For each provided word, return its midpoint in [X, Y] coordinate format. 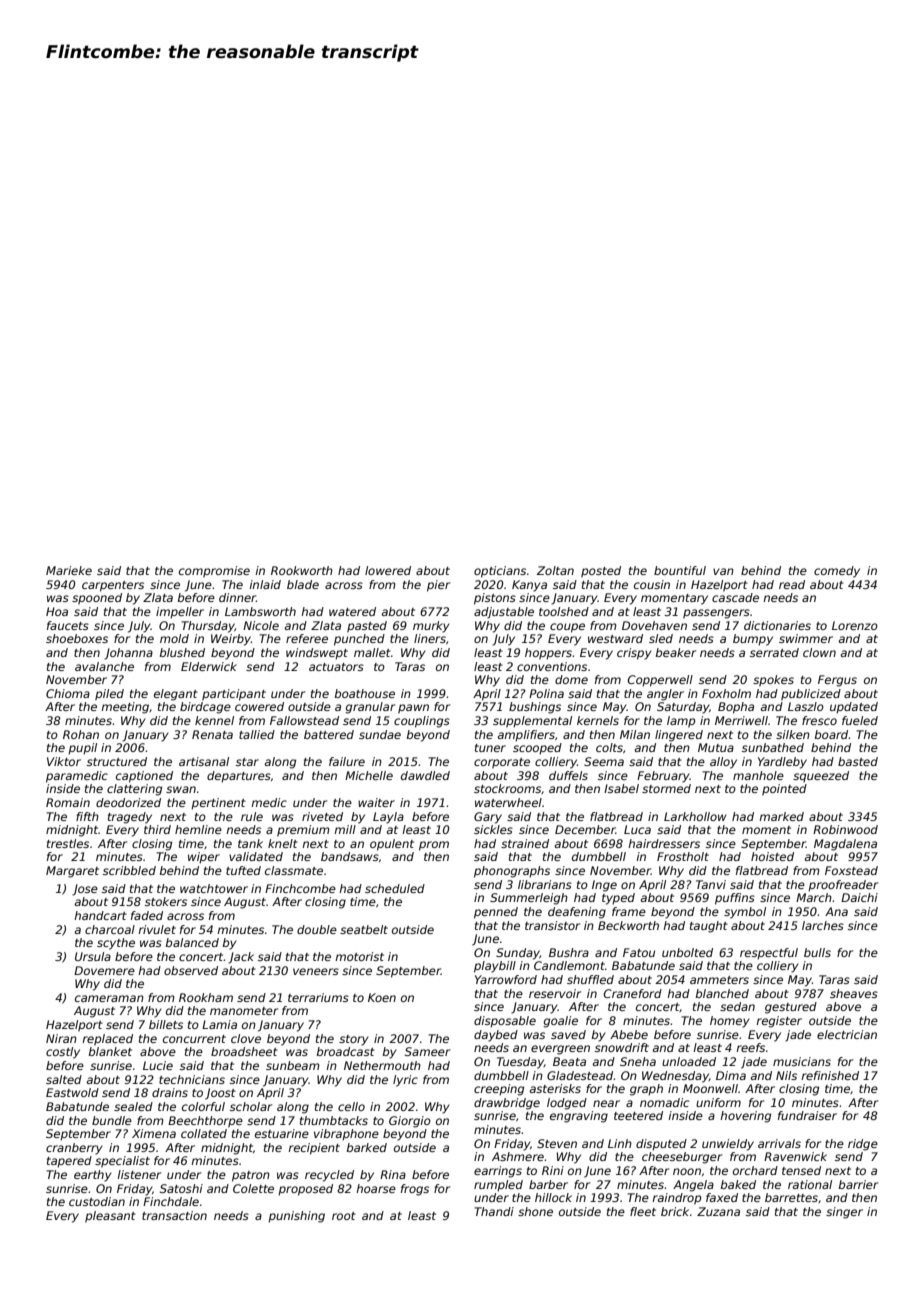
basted [858, 761]
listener [139, 1174]
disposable [505, 1022]
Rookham [206, 997]
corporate [502, 763]
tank [250, 843]
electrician [847, 1034]
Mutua [716, 747]
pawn [413, 709]
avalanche [104, 666]
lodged [567, 1104]
